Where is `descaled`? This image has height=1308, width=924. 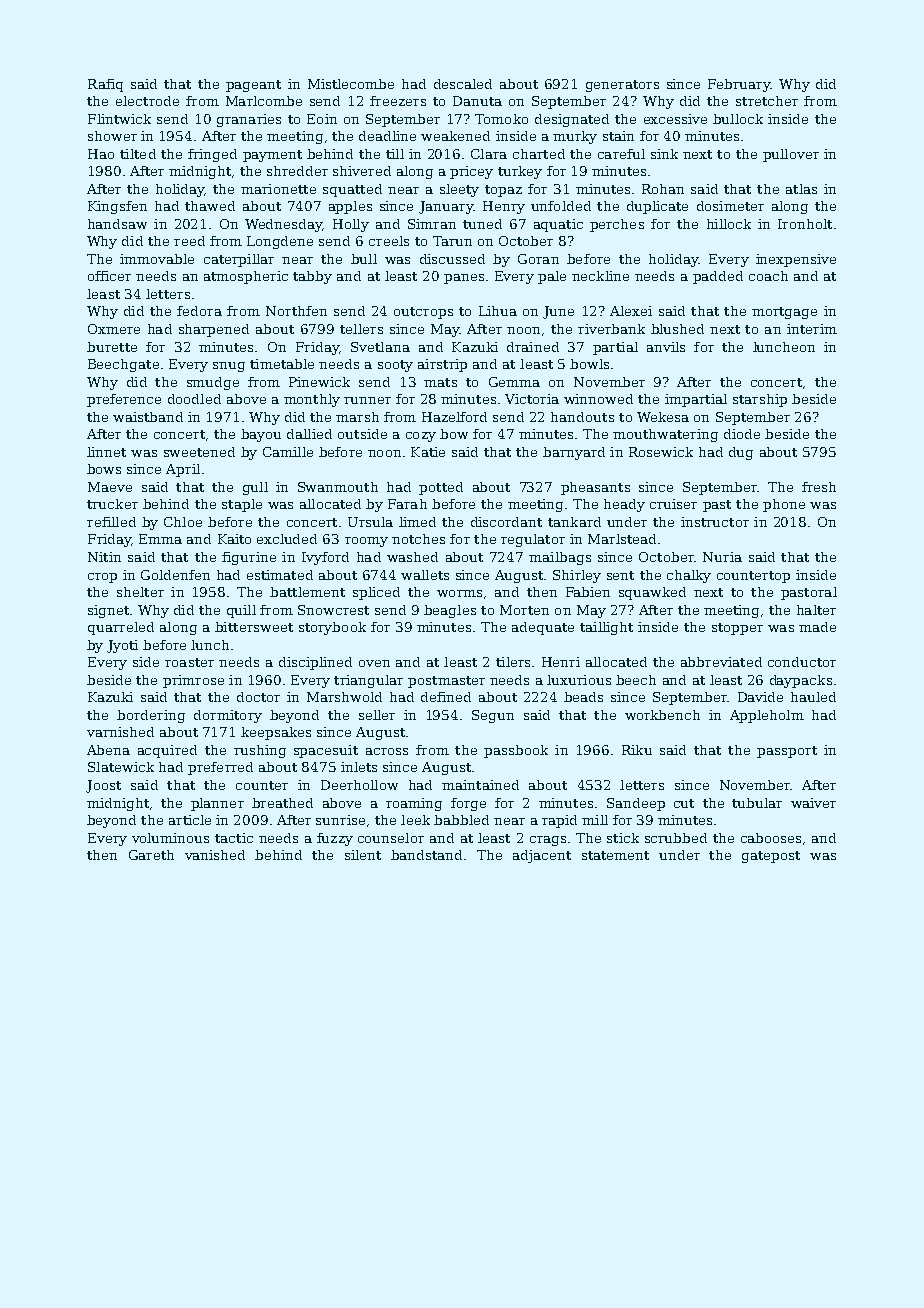
descaled is located at coordinates (463, 84).
